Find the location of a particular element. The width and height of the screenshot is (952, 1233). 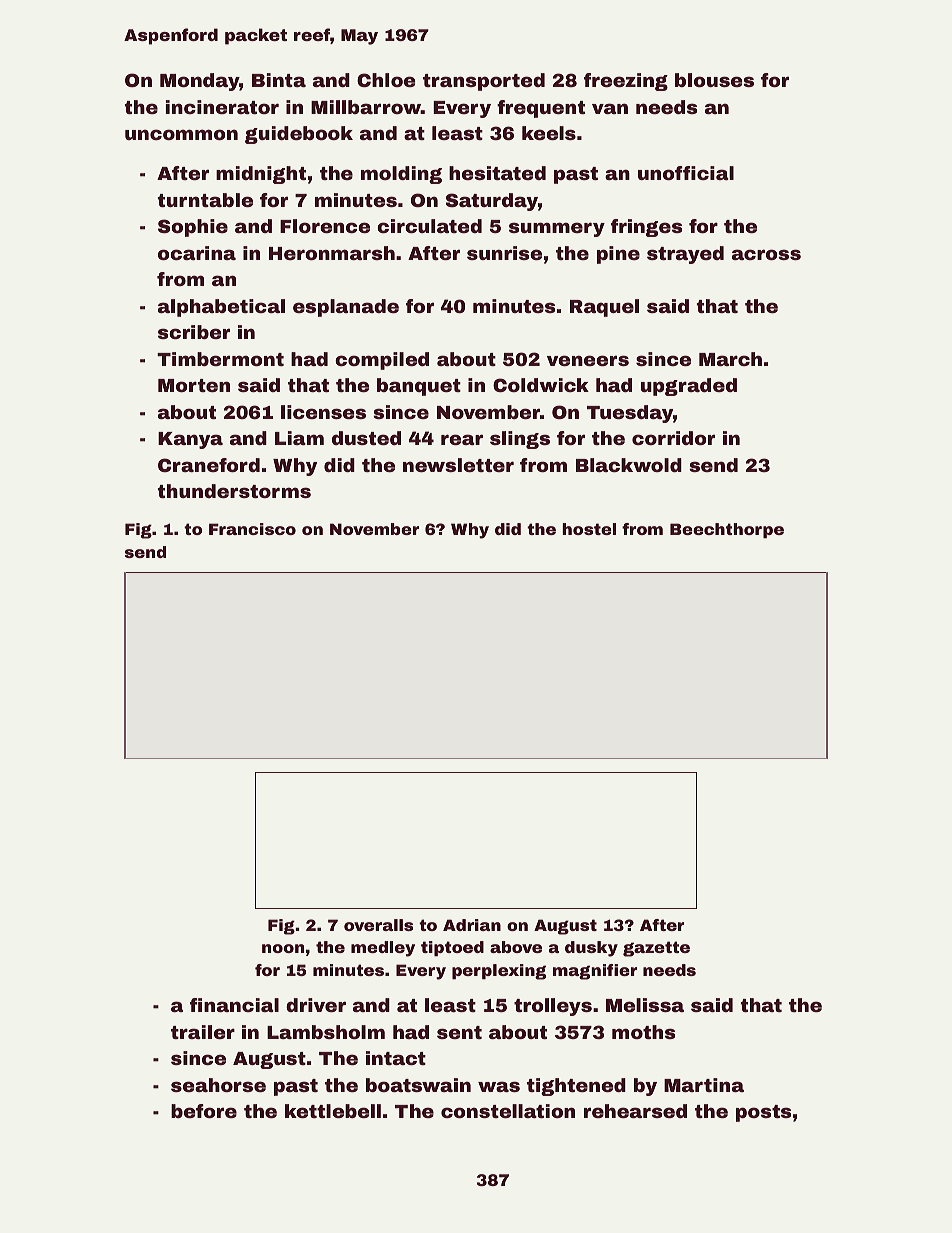

circulated is located at coordinates (429, 226).
